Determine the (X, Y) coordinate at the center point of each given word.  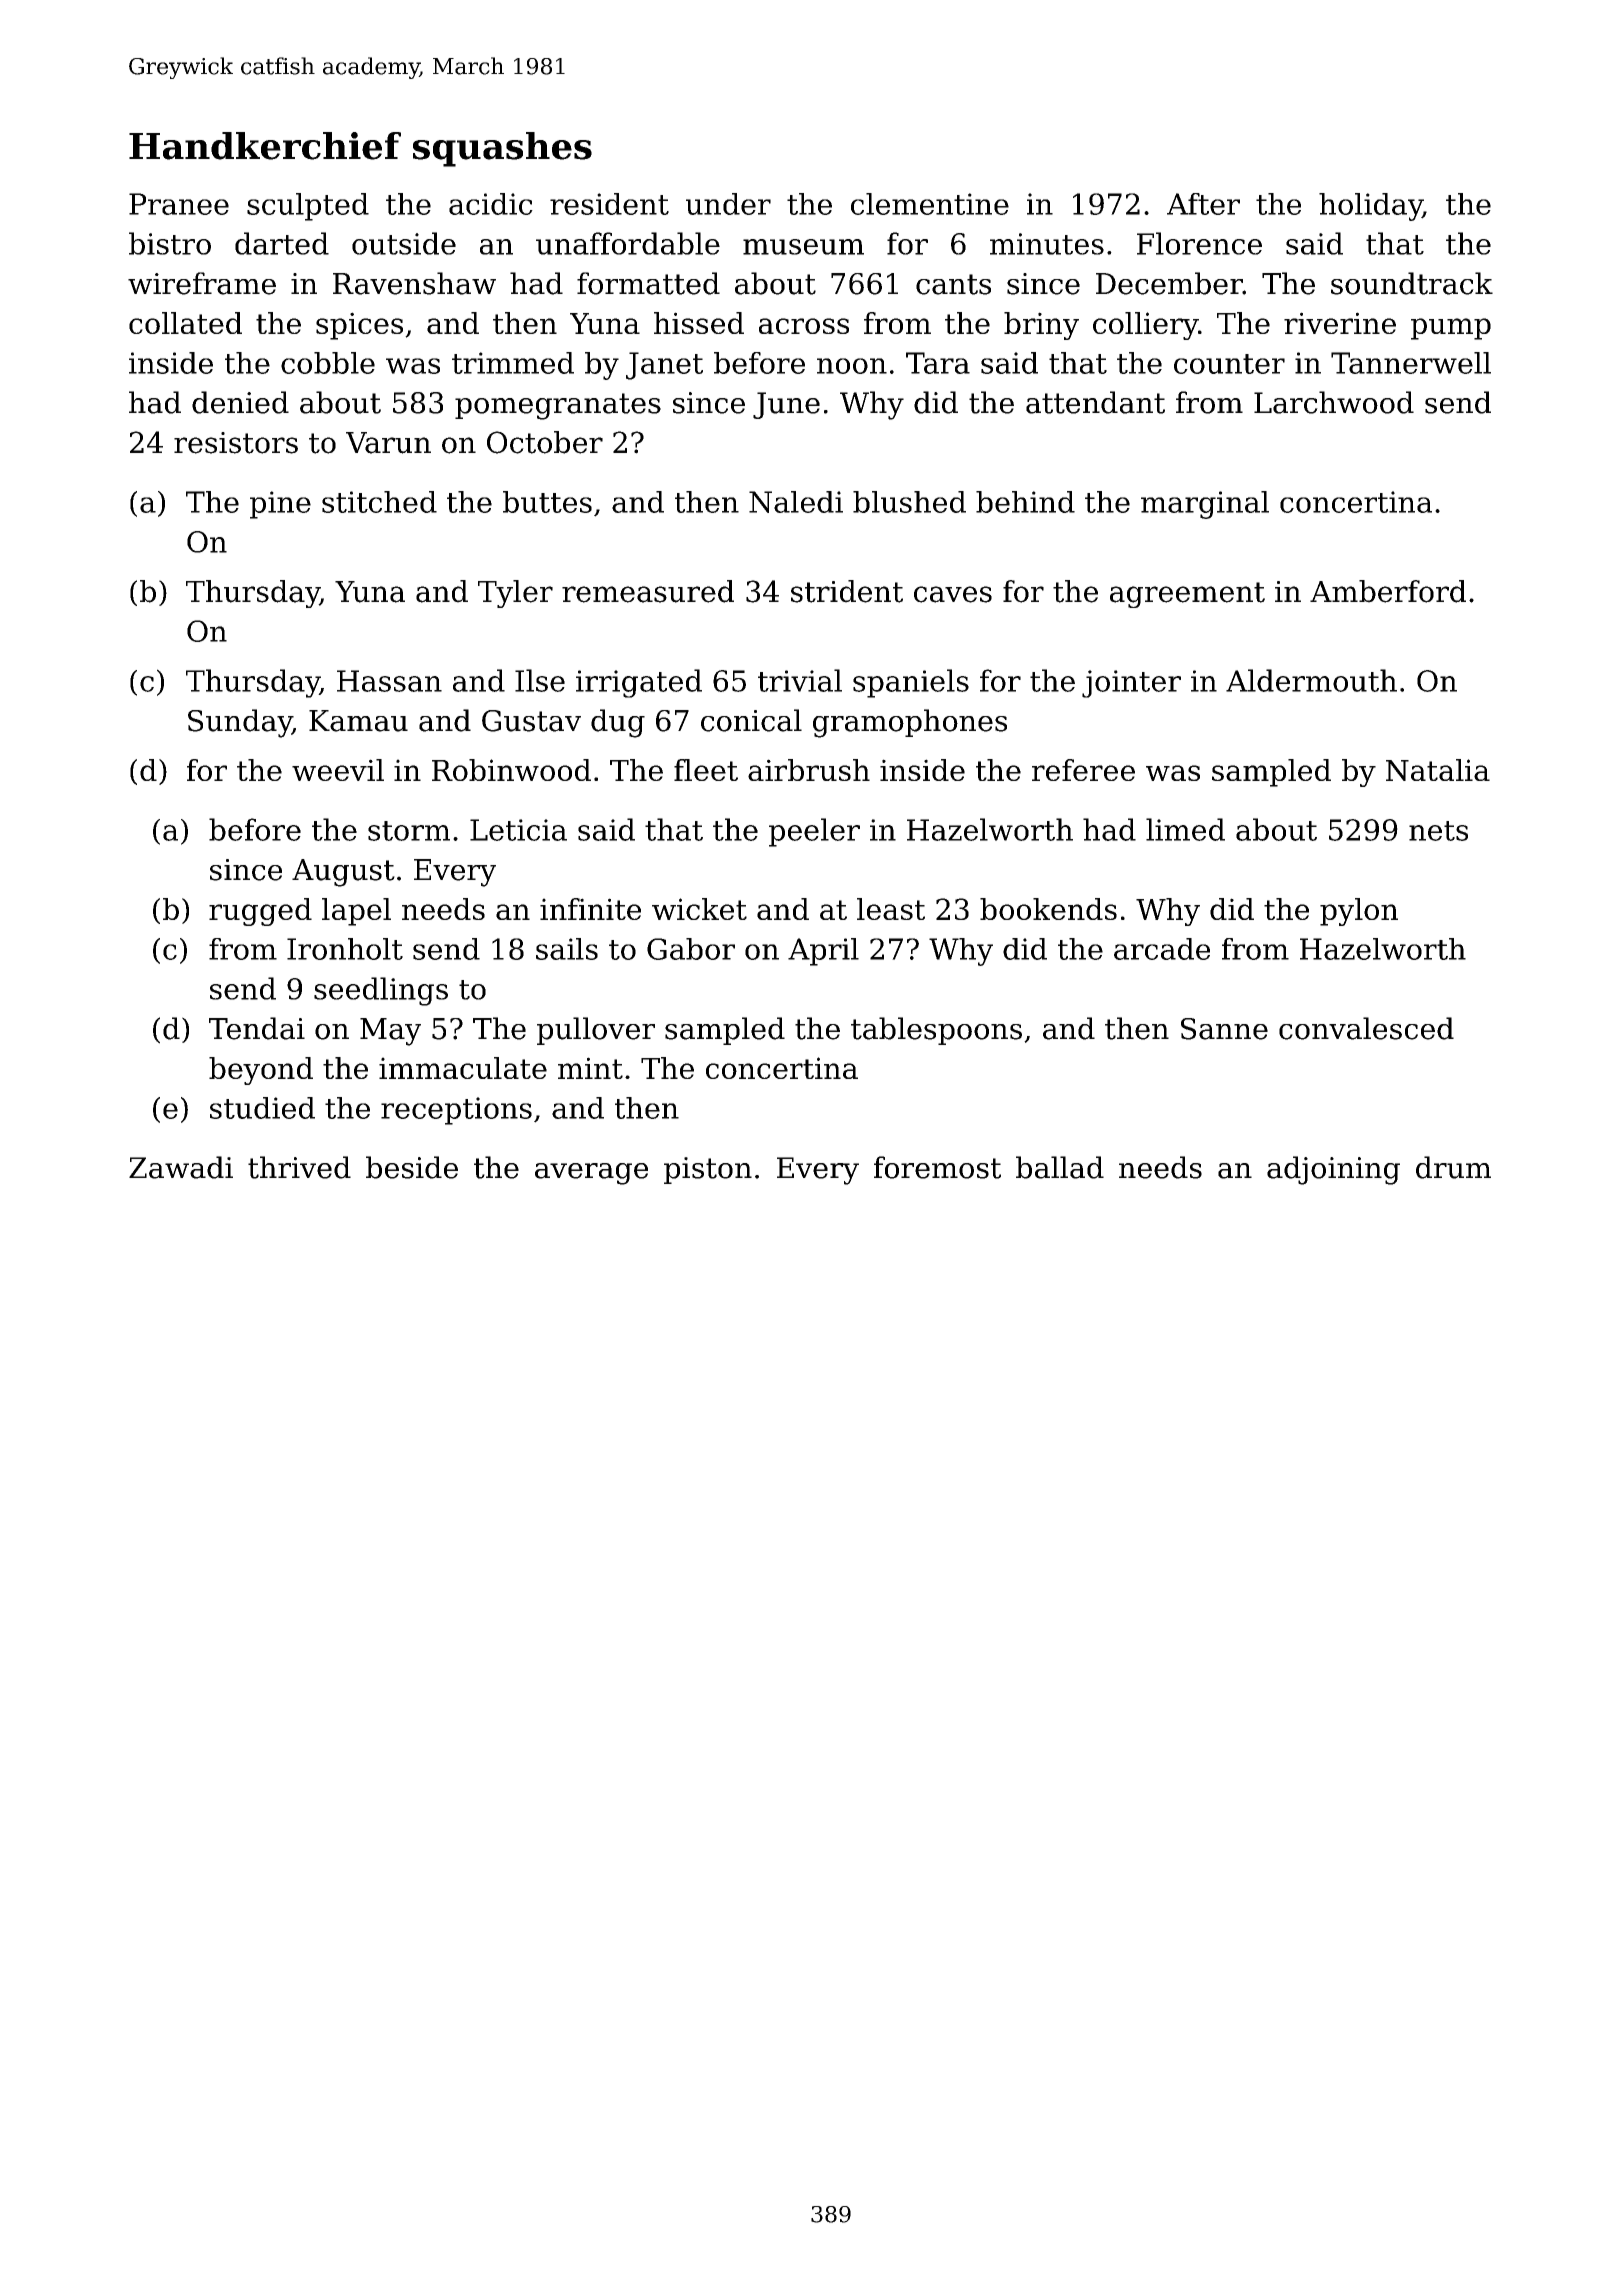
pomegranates (558, 406)
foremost (937, 1167)
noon (852, 366)
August (343, 873)
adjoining (1333, 1170)
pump (1451, 329)
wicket (699, 909)
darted (282, 243)
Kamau (358, 721)
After (1203, 204)
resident (609, 204)
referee (1083, 770)
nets (1438, 831)
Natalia (1438, 770)
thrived (299, 1167)
